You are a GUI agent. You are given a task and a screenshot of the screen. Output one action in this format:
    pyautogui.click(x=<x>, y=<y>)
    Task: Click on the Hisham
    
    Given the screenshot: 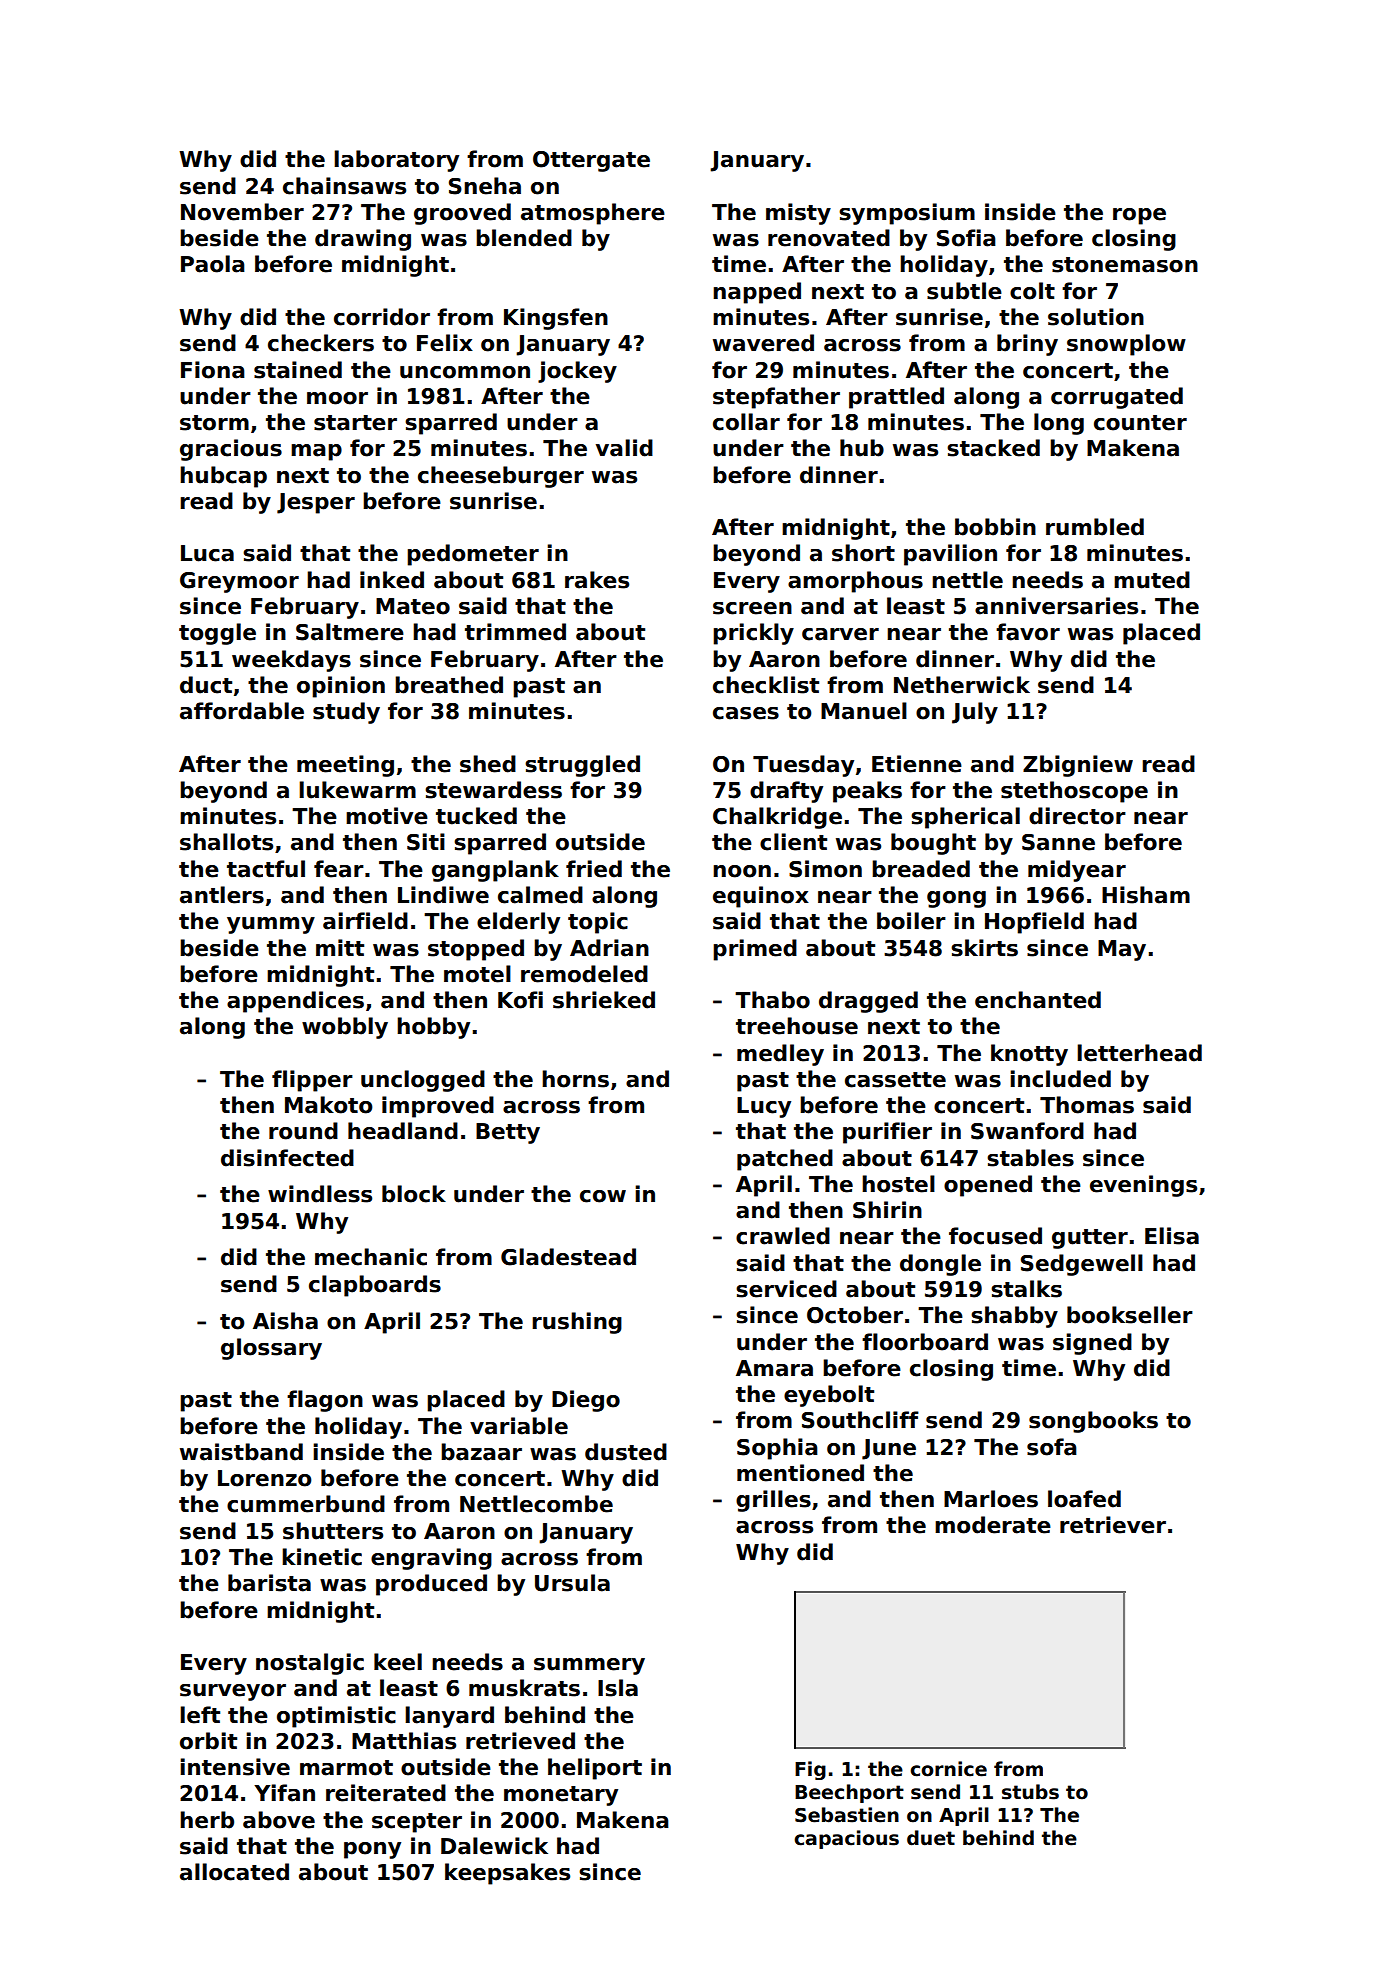 What is the action you would take?
    pyautogui.click(x=1146, y=895)
